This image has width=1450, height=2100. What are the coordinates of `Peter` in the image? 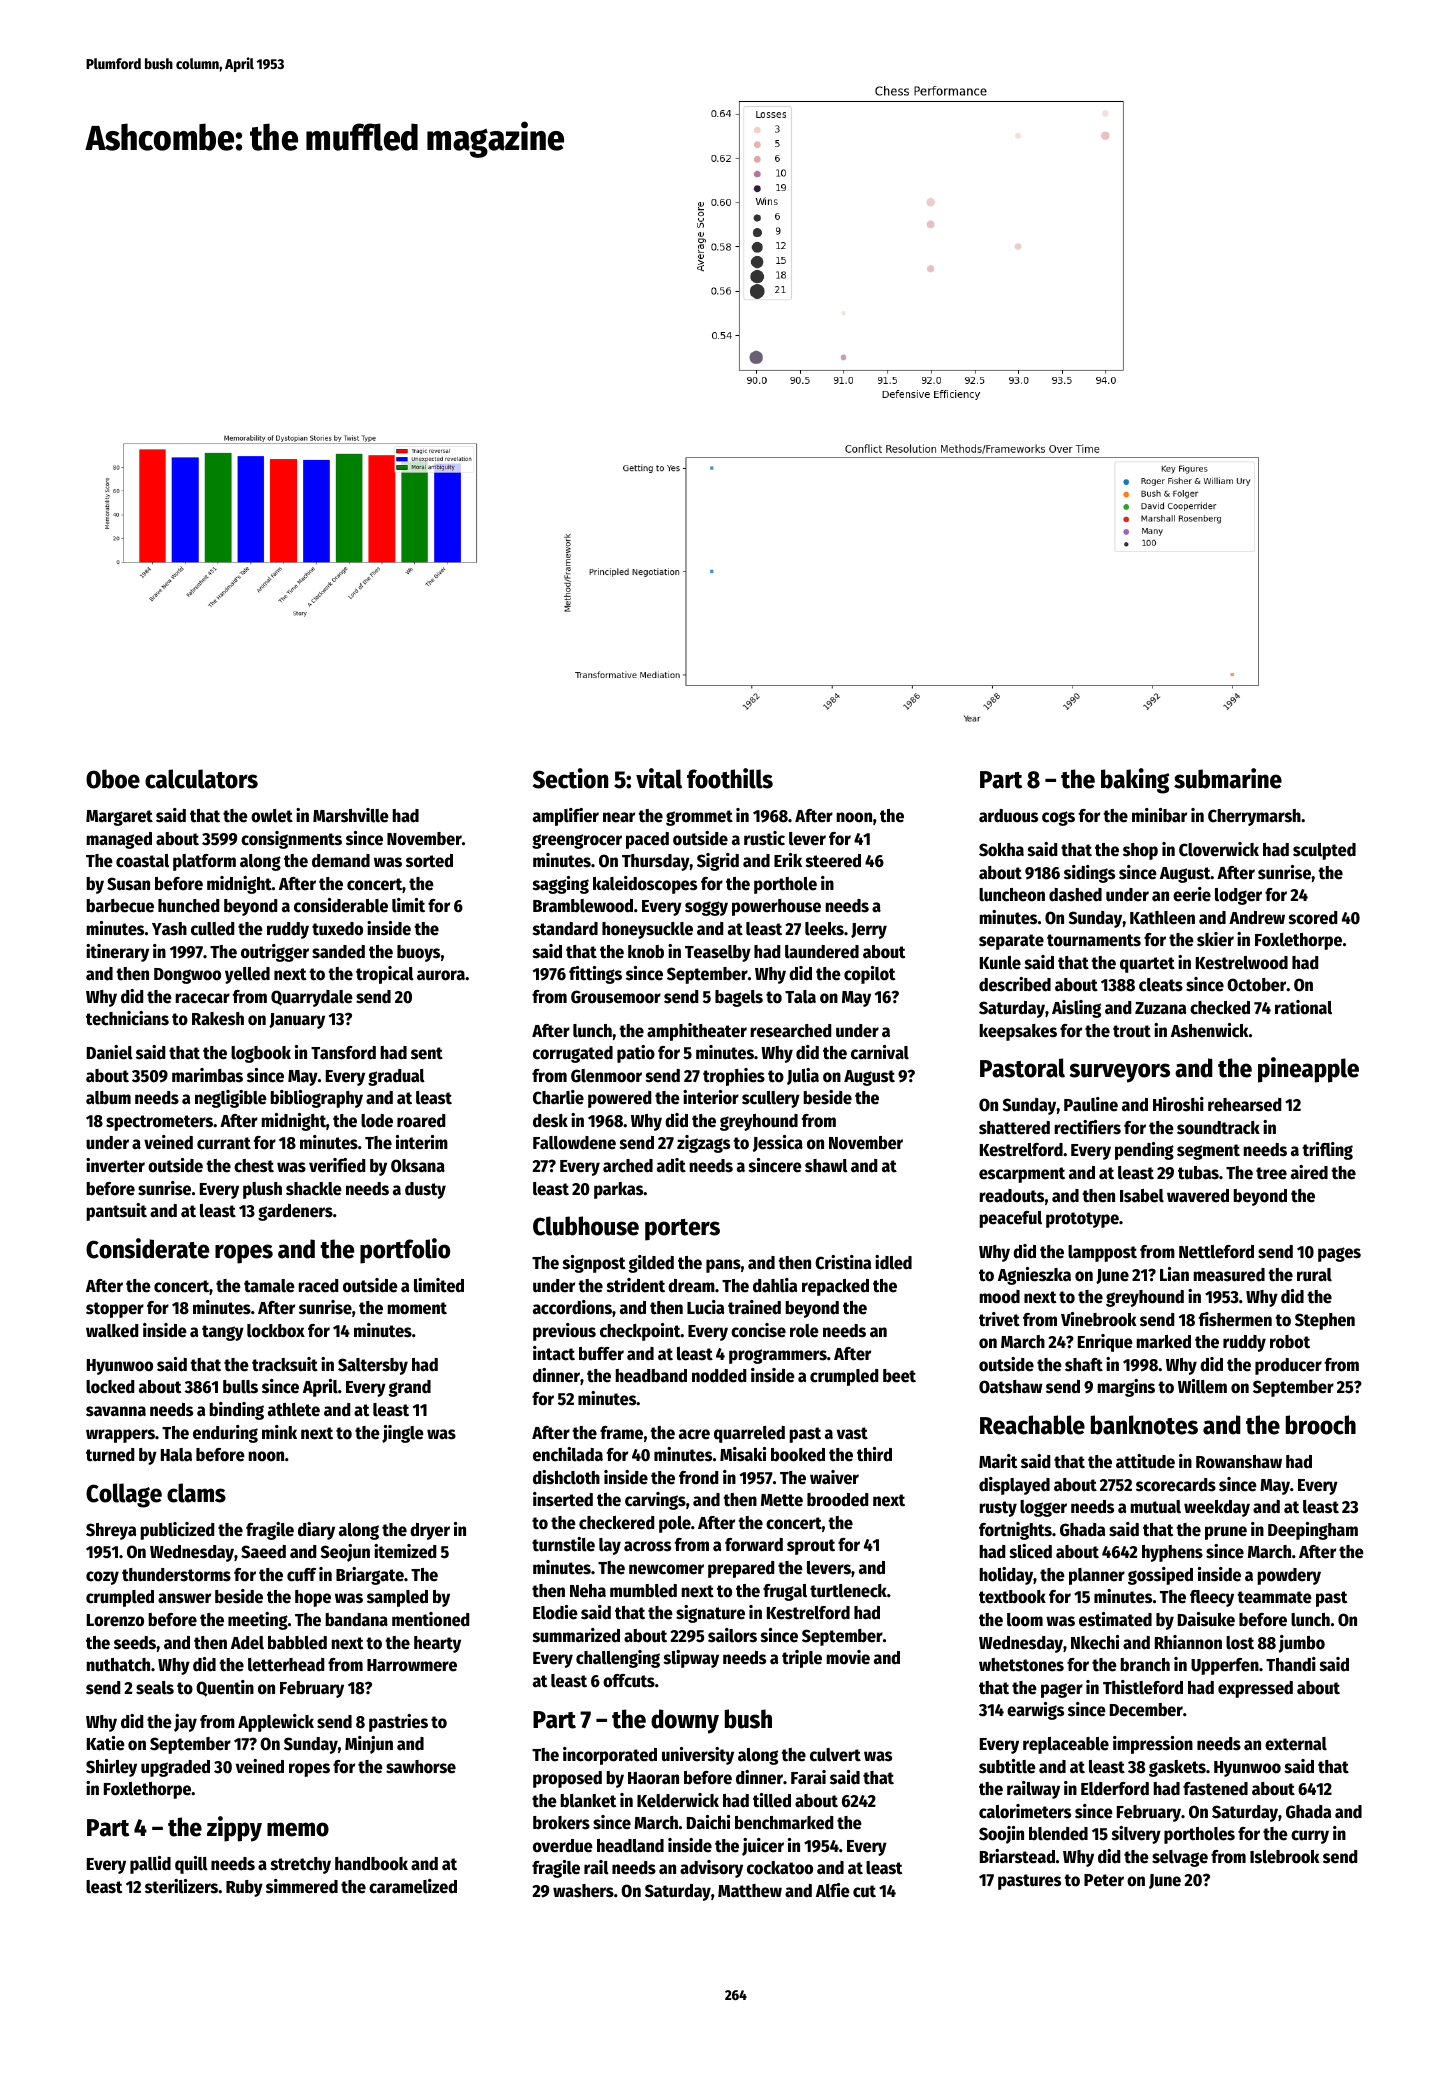 It's located at (1104, 1880).
